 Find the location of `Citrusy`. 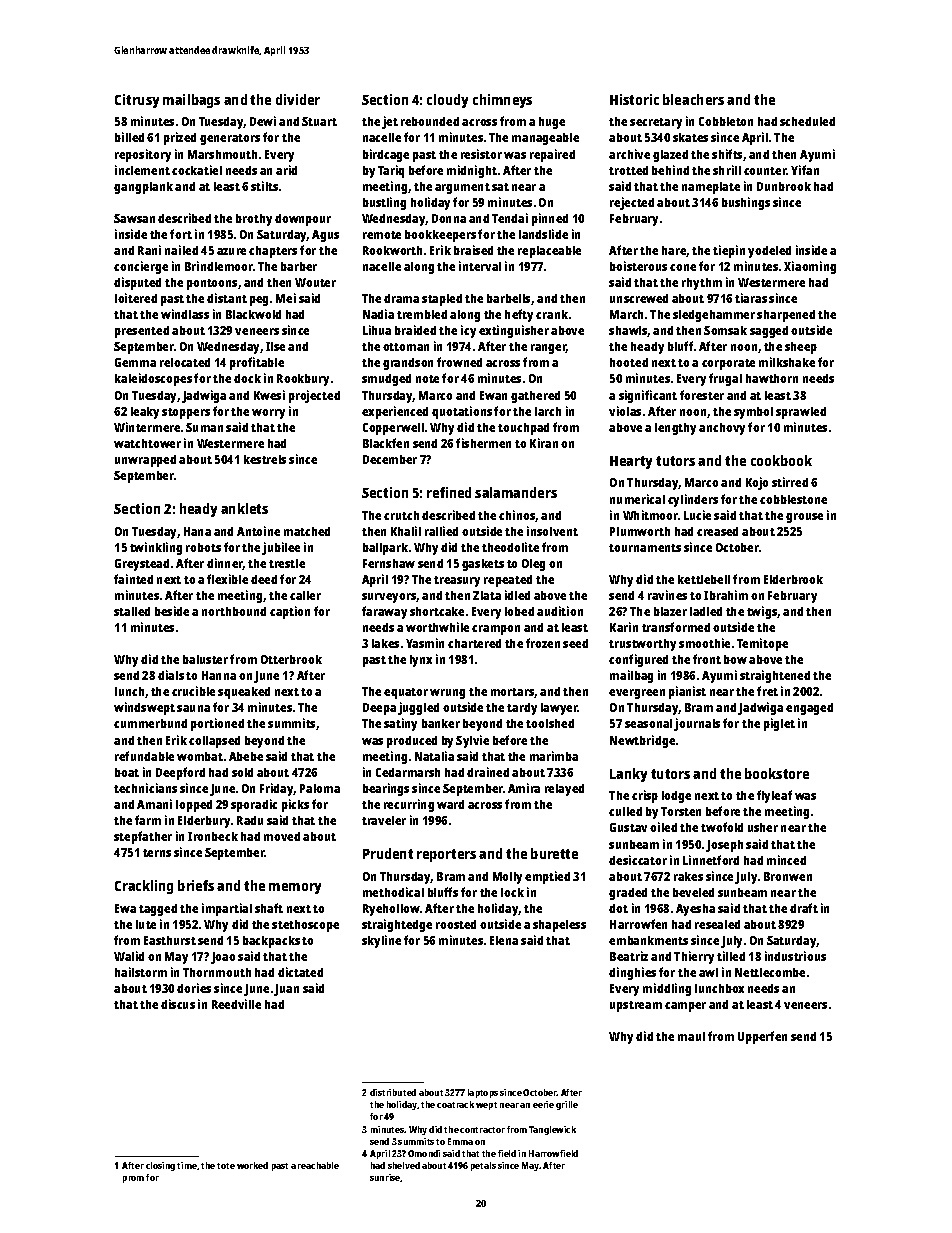

Citrusy is located at coordinates (137, 101).
